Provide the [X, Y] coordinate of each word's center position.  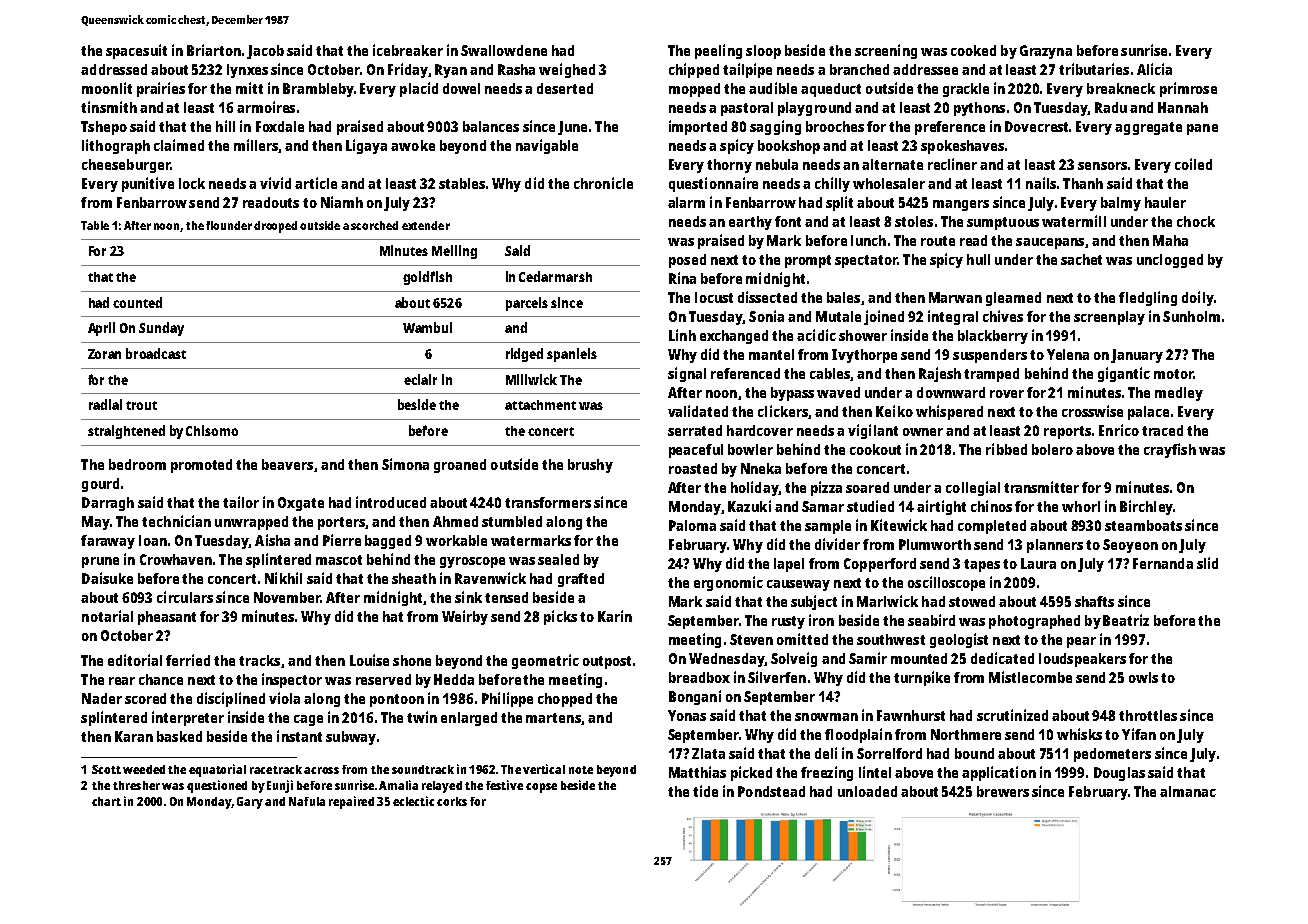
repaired [351, 802]
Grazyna [1046, 52]
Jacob [265, 52]
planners [1055, 546]
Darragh [108, 504]
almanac [1188, 791]
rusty [788, 622]
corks [452, 801]
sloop [763, 52]
